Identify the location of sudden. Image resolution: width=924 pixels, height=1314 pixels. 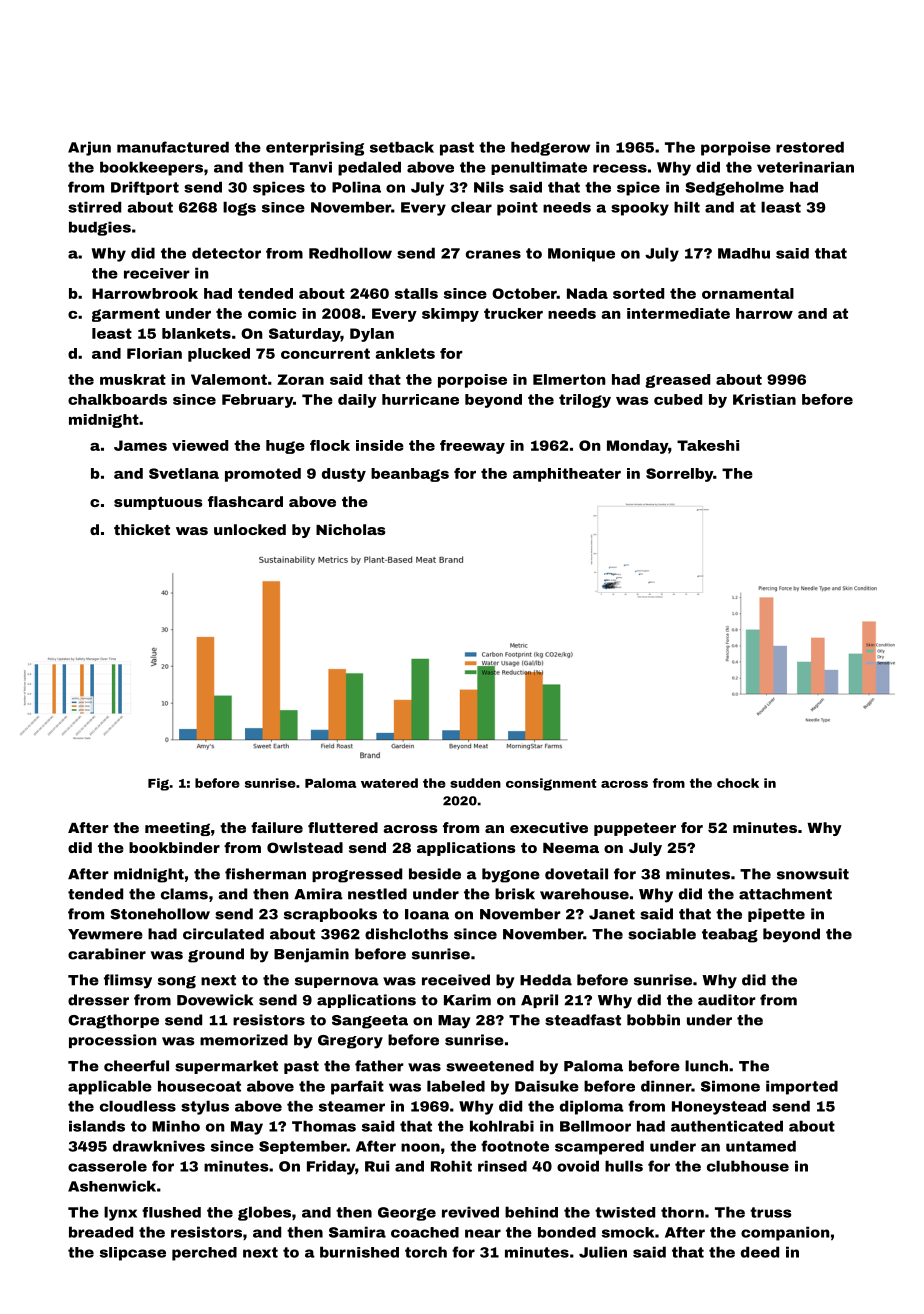
(475, 783).
